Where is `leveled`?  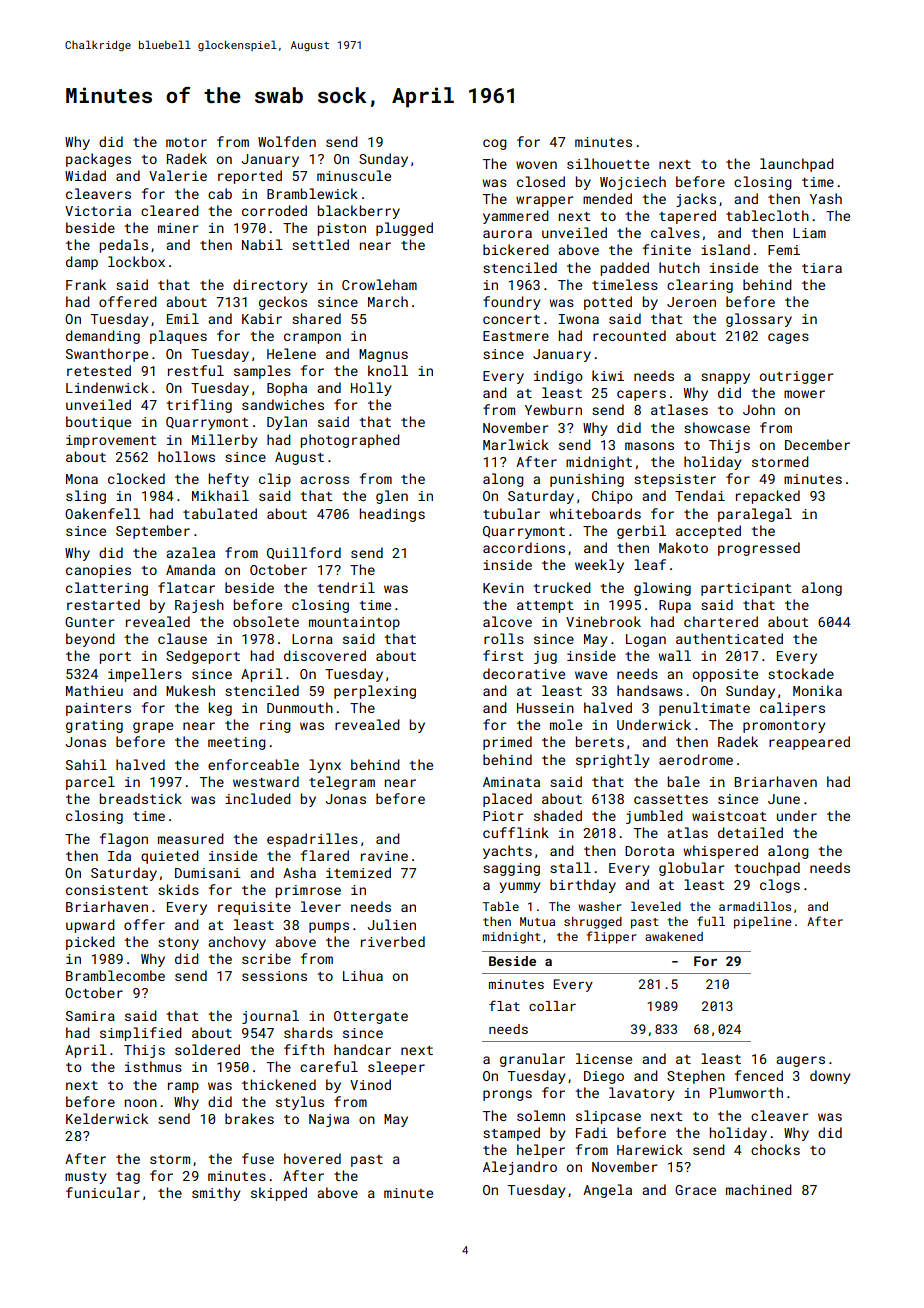 leveled is located at coordinates (656, 906).
